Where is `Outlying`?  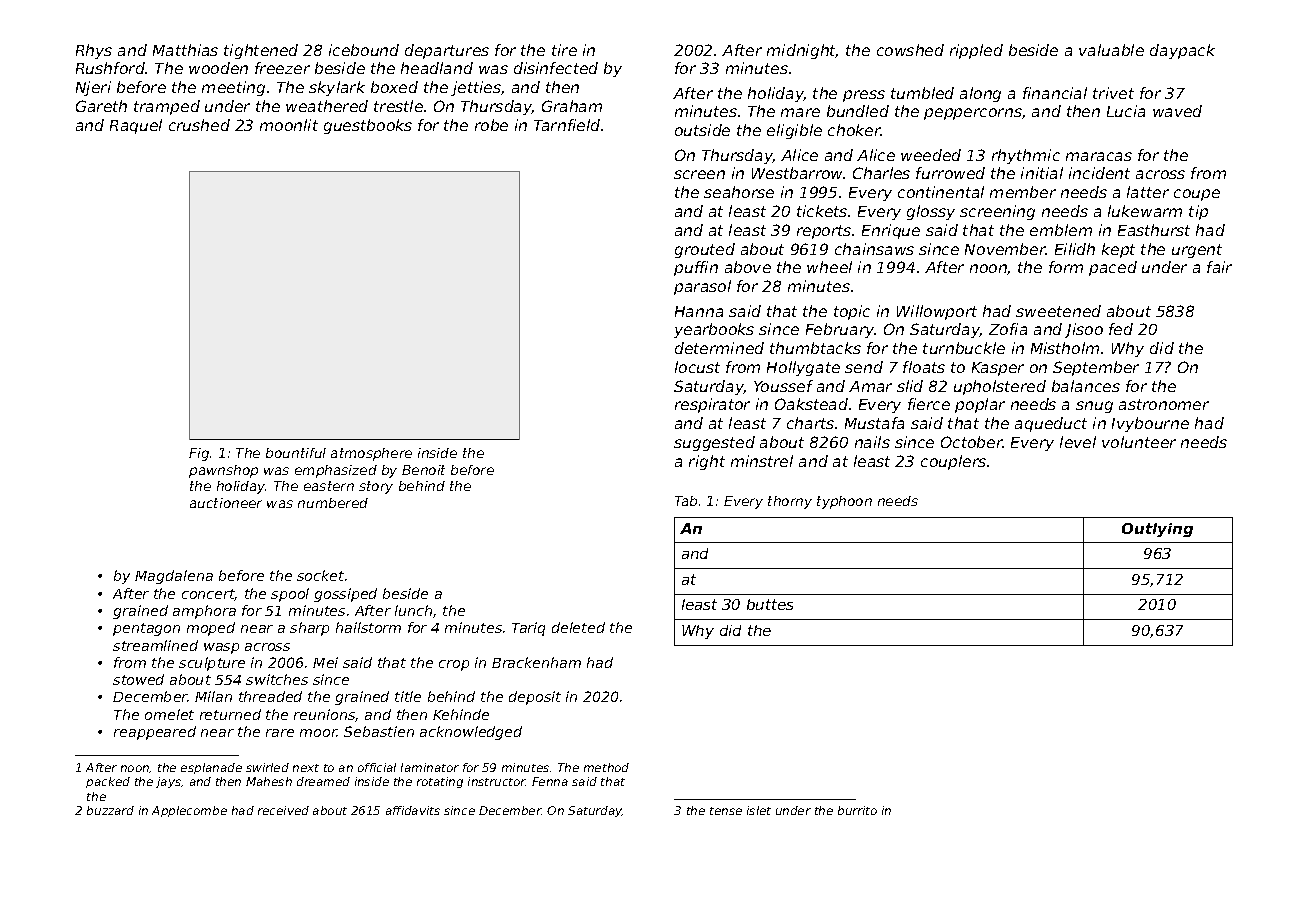
Outlying is located at coordinates (1157, 530).
